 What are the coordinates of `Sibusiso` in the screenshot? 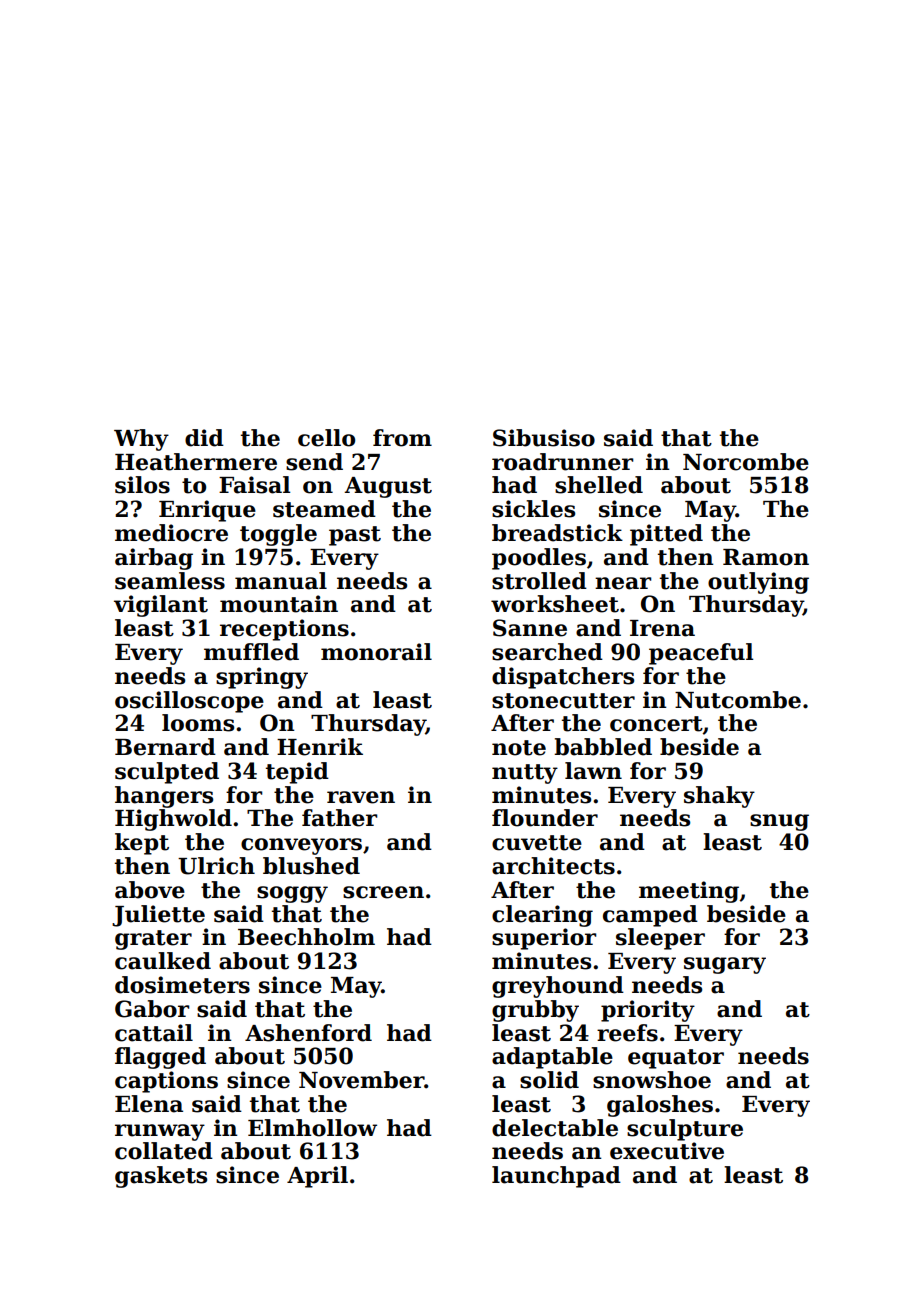 It's located at (544, 438).
